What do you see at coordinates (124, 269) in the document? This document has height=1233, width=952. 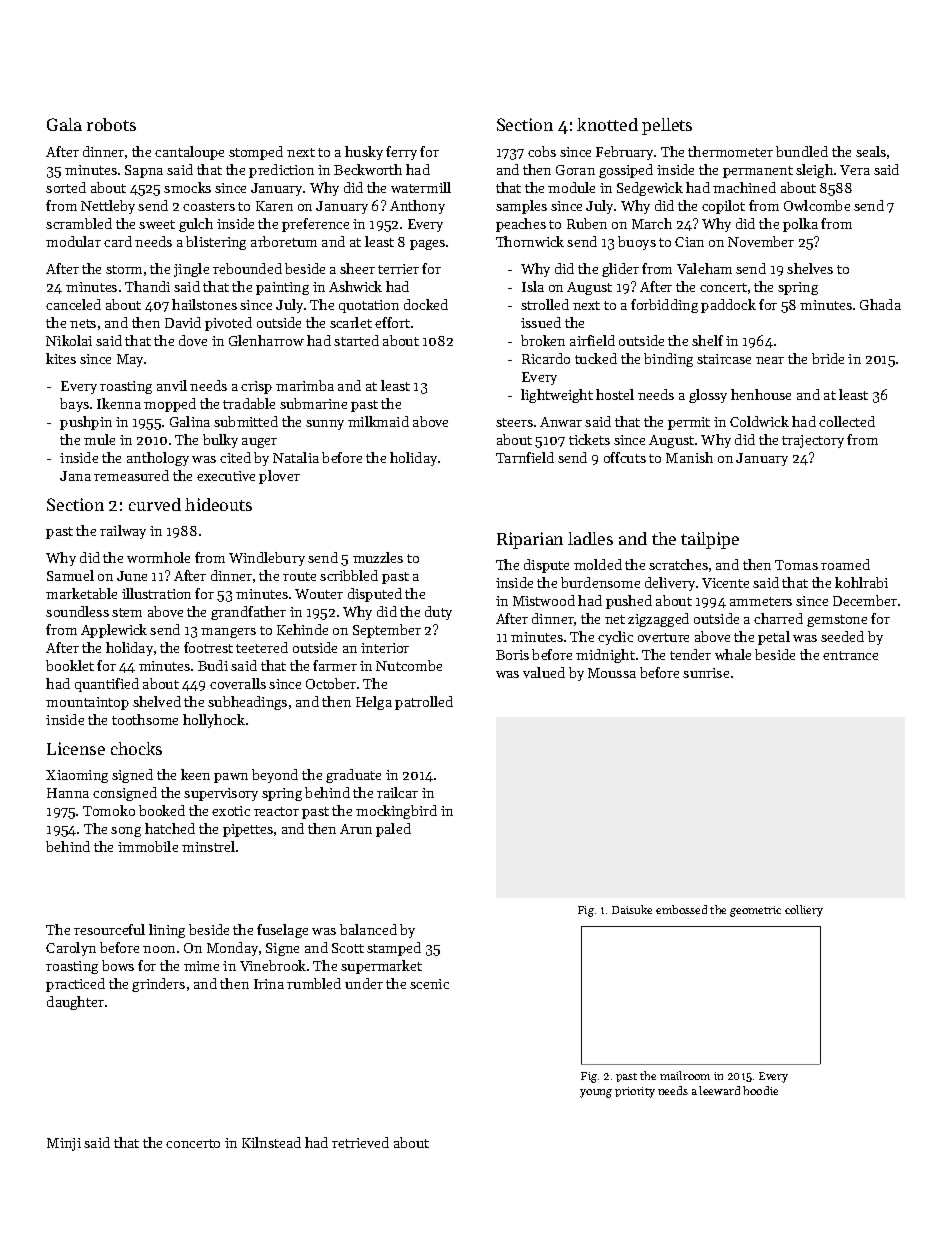 I see `storm` at bounding box center [124, 269].
